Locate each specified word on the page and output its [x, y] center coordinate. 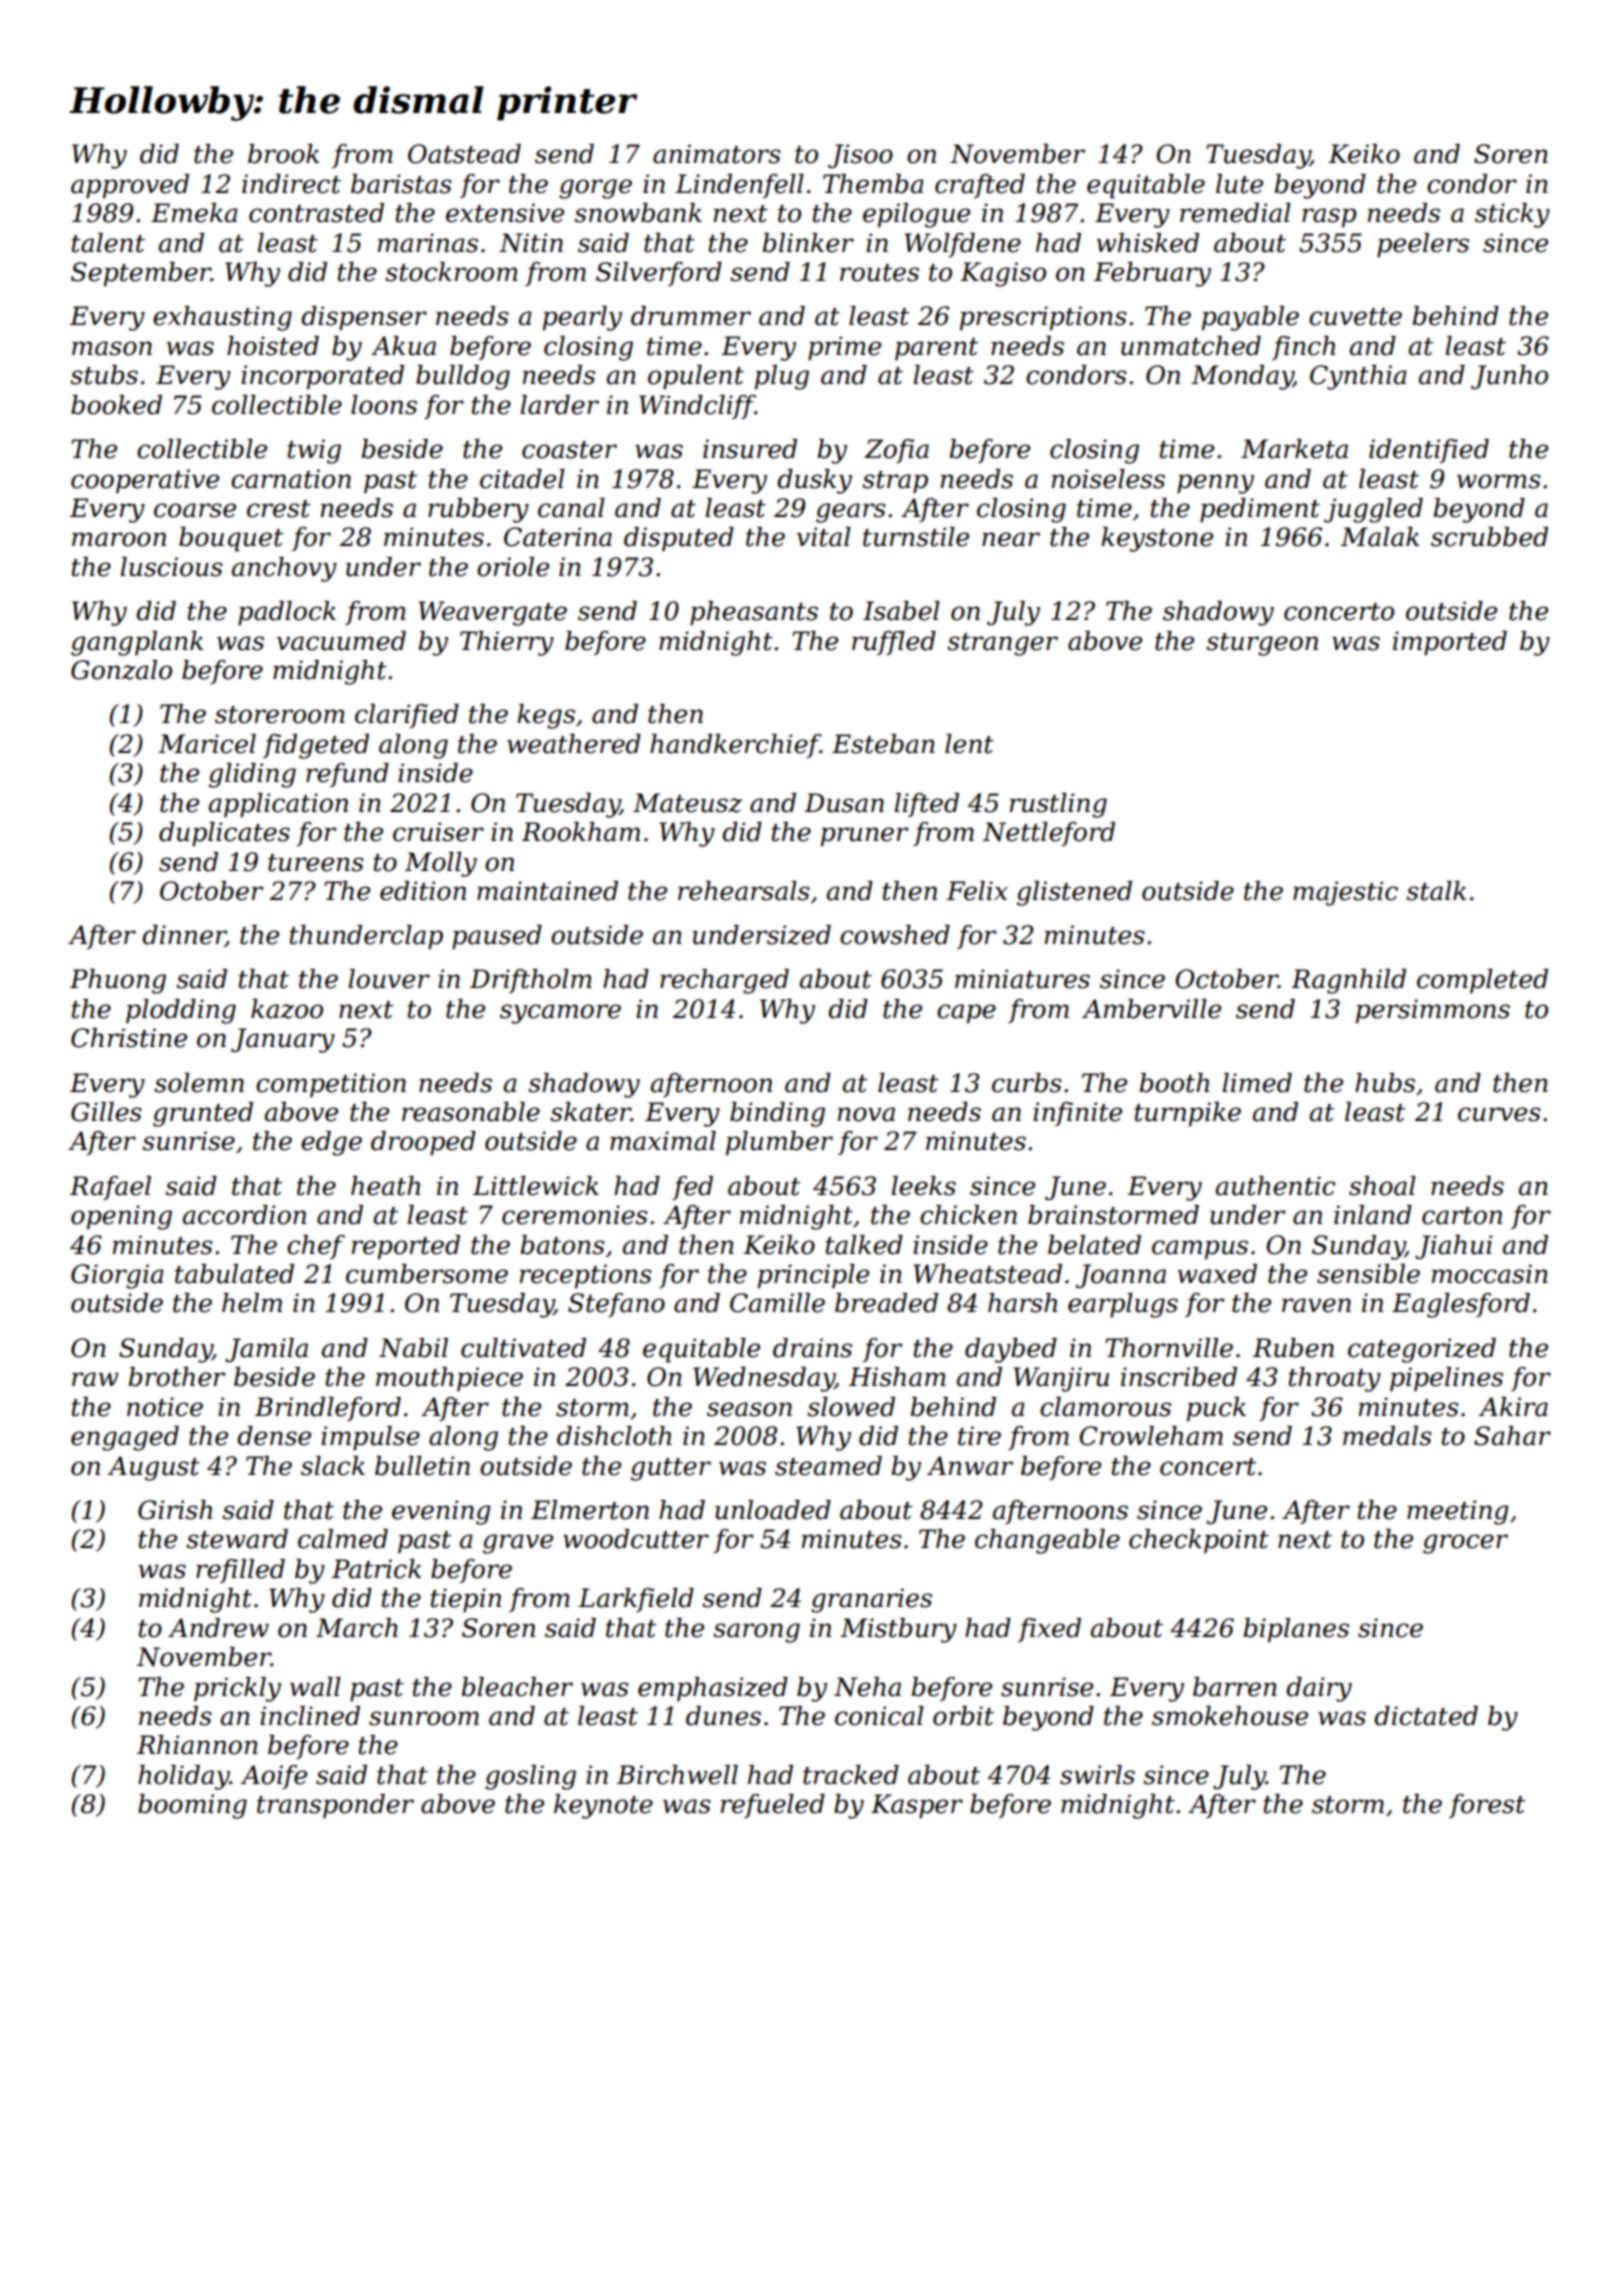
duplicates [224, 834]
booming [192, 1806]
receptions [586, 1276]
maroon [119, 539]
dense [274, 1436]
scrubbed [1489, 537]
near [1011, 539]
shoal [1382, 1186]
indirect [291, 184]
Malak [1380, 537]
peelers [1423, 245]
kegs [546, 716]
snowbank [638, 213]
